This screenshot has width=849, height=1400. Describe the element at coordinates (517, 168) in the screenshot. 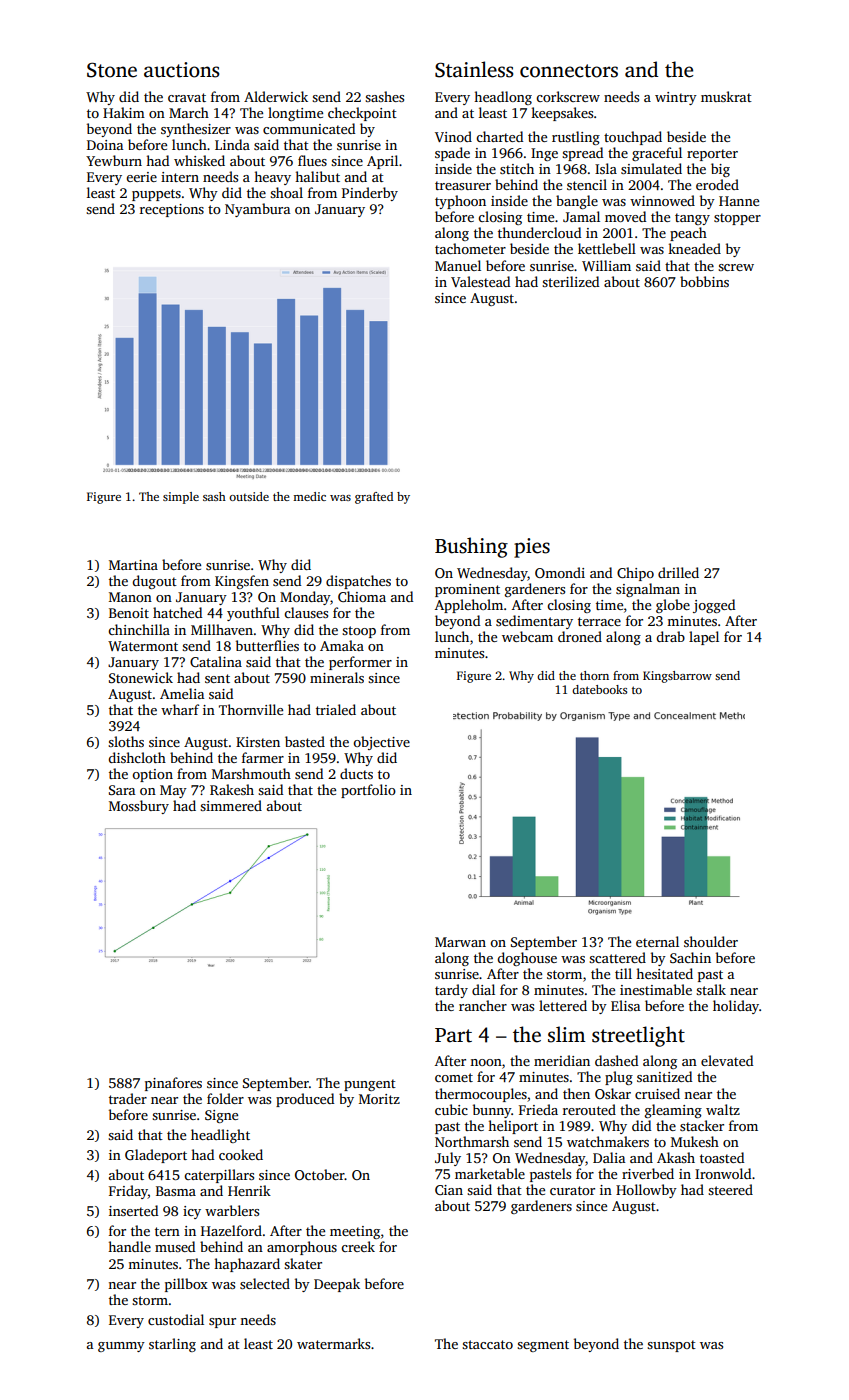

I see `stitch` at that location.
